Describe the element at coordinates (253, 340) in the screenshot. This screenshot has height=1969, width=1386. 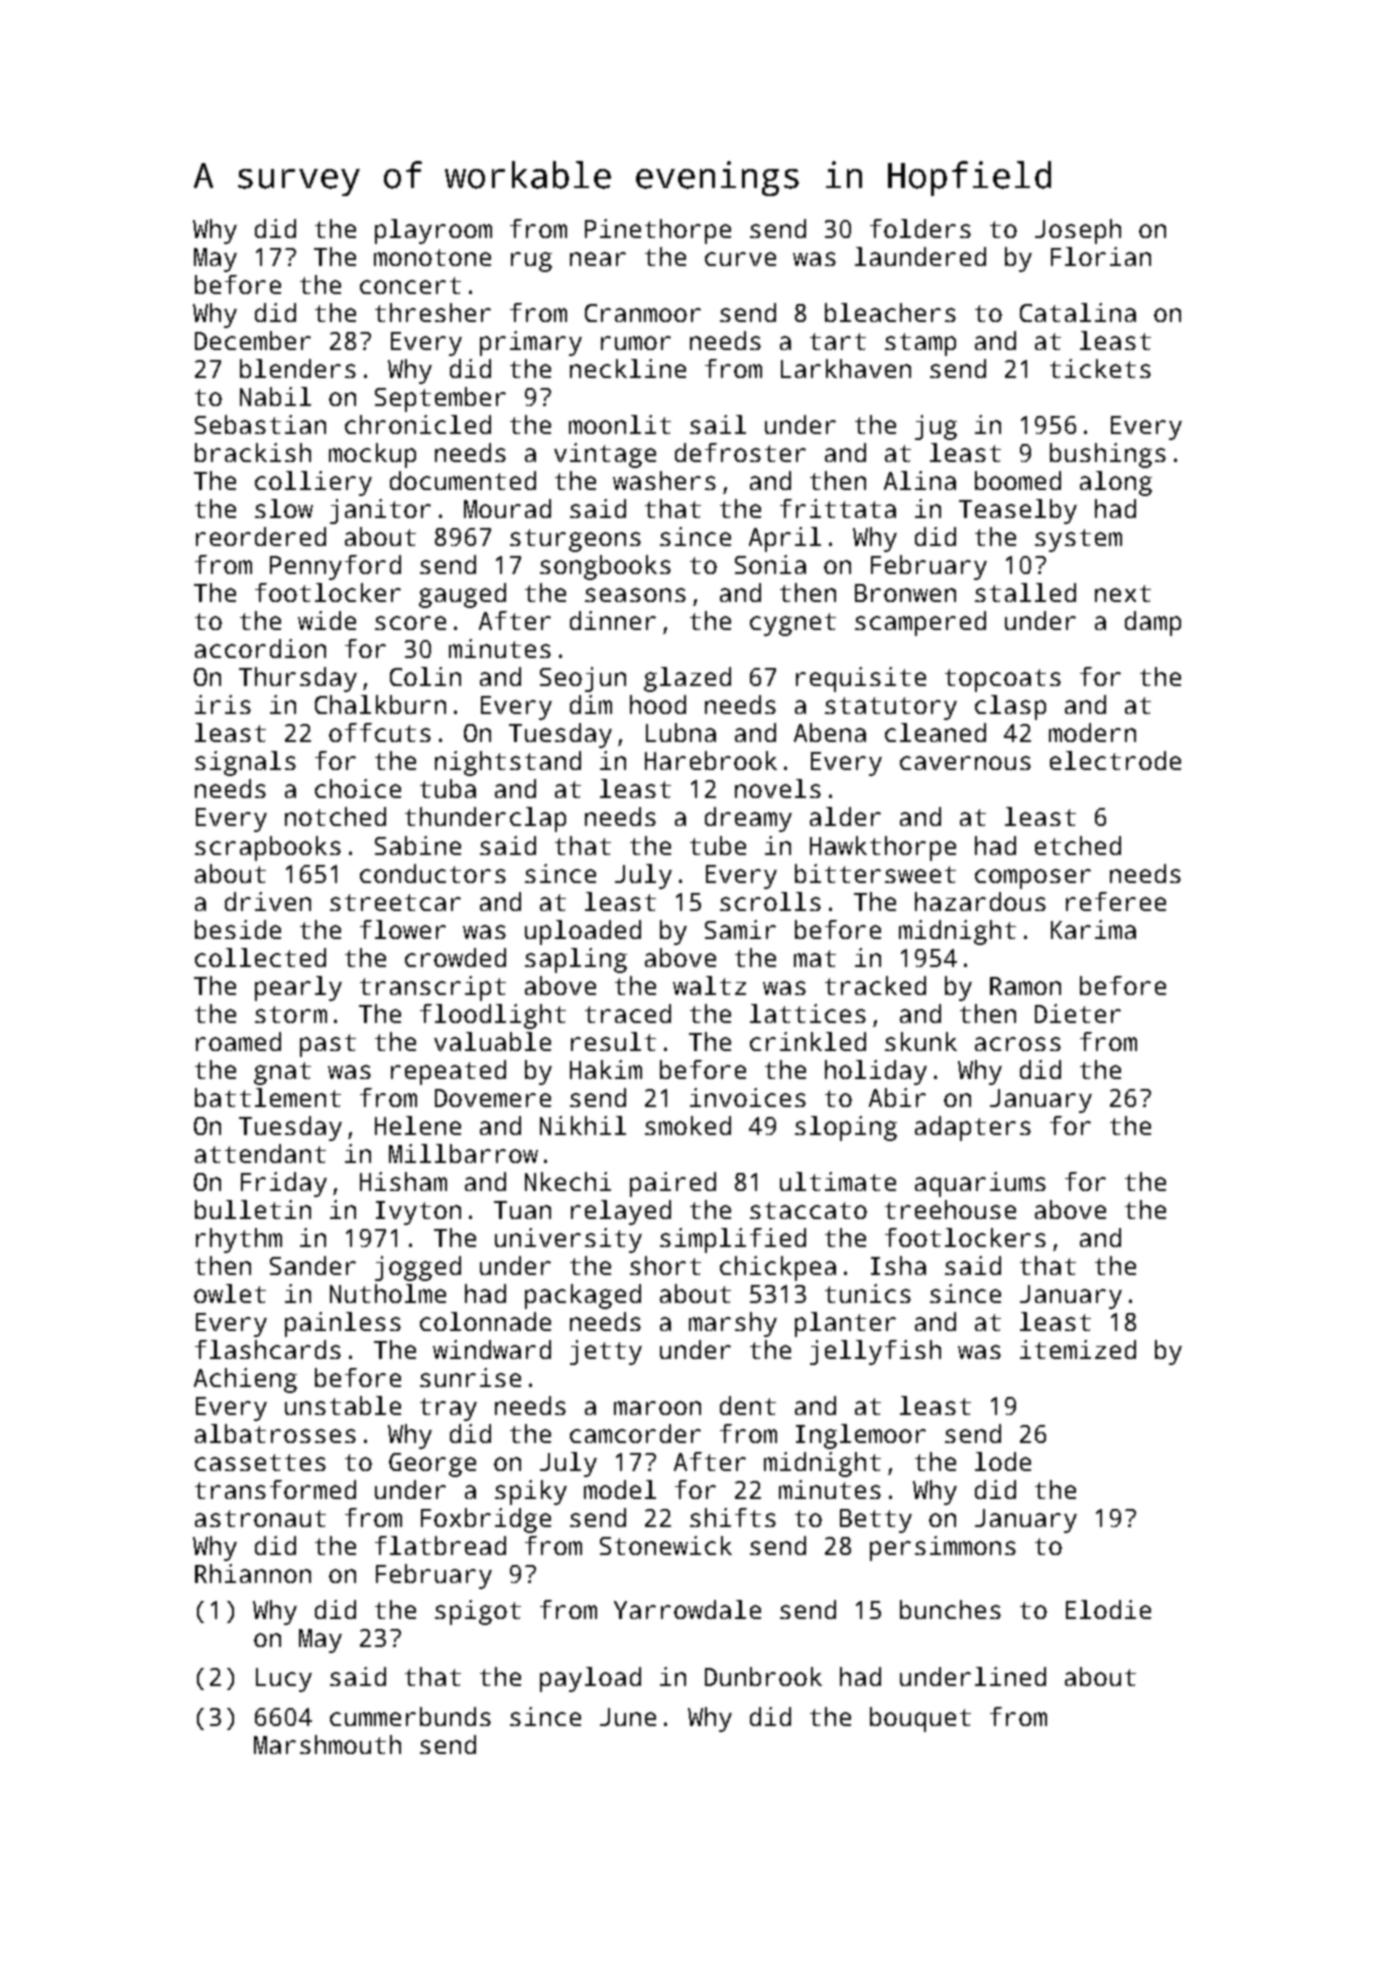
I see `December` at that location.
